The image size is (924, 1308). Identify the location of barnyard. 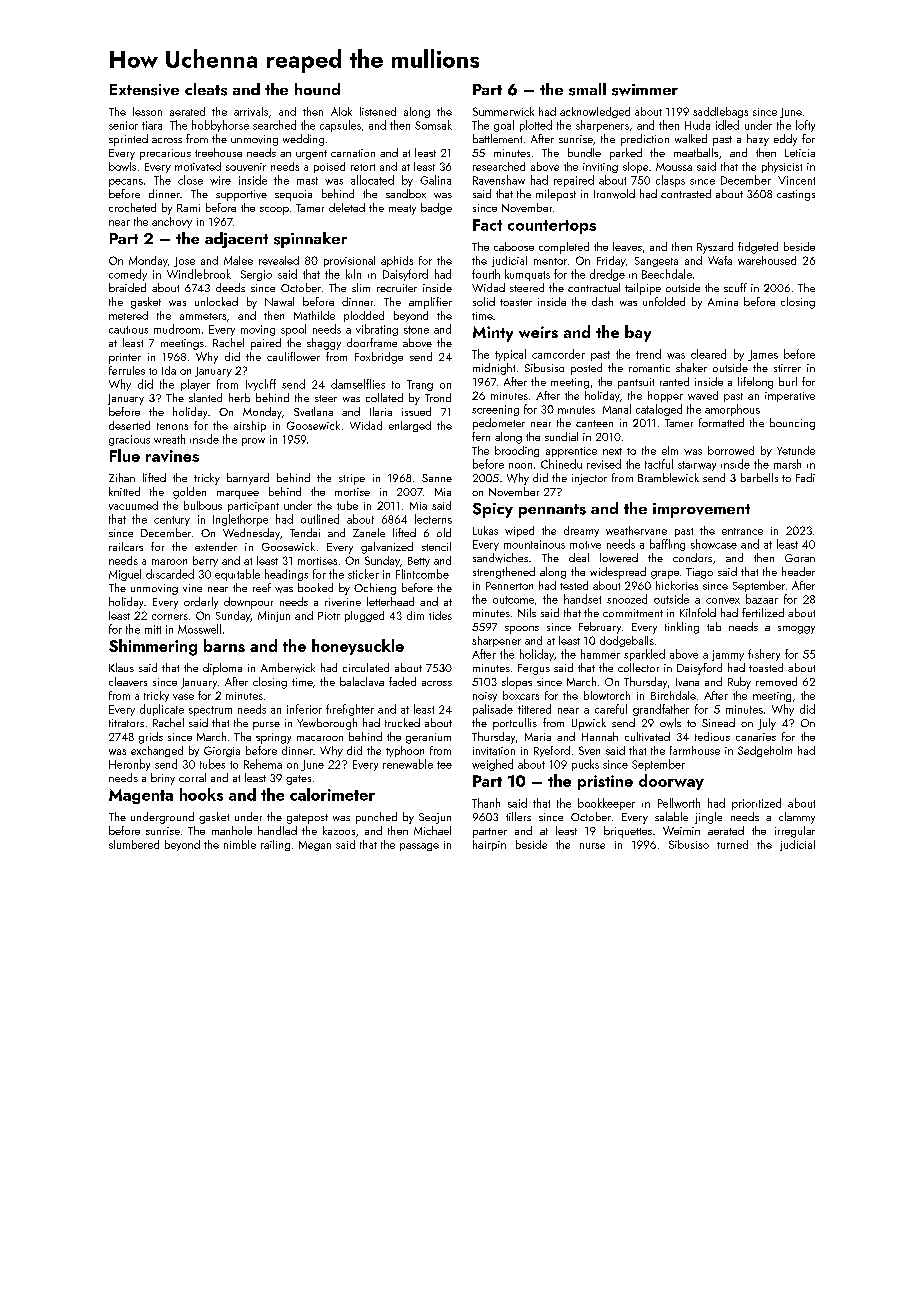
(248, 479).
